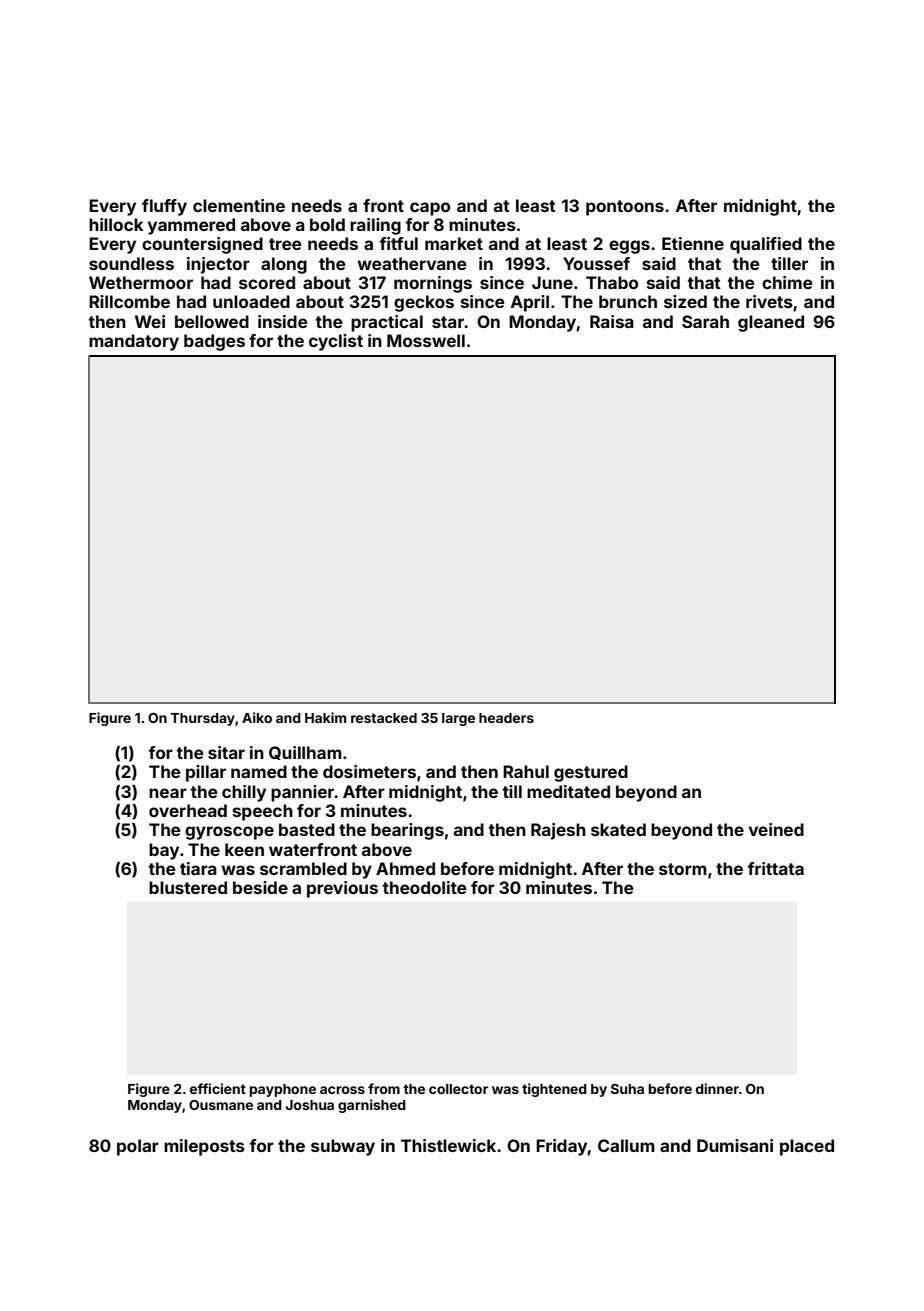 The image size is (924, 1311). What do you see at coordinates (683, 869) in the screenshot?
I see `storm` at bounding box center [683, 869].
